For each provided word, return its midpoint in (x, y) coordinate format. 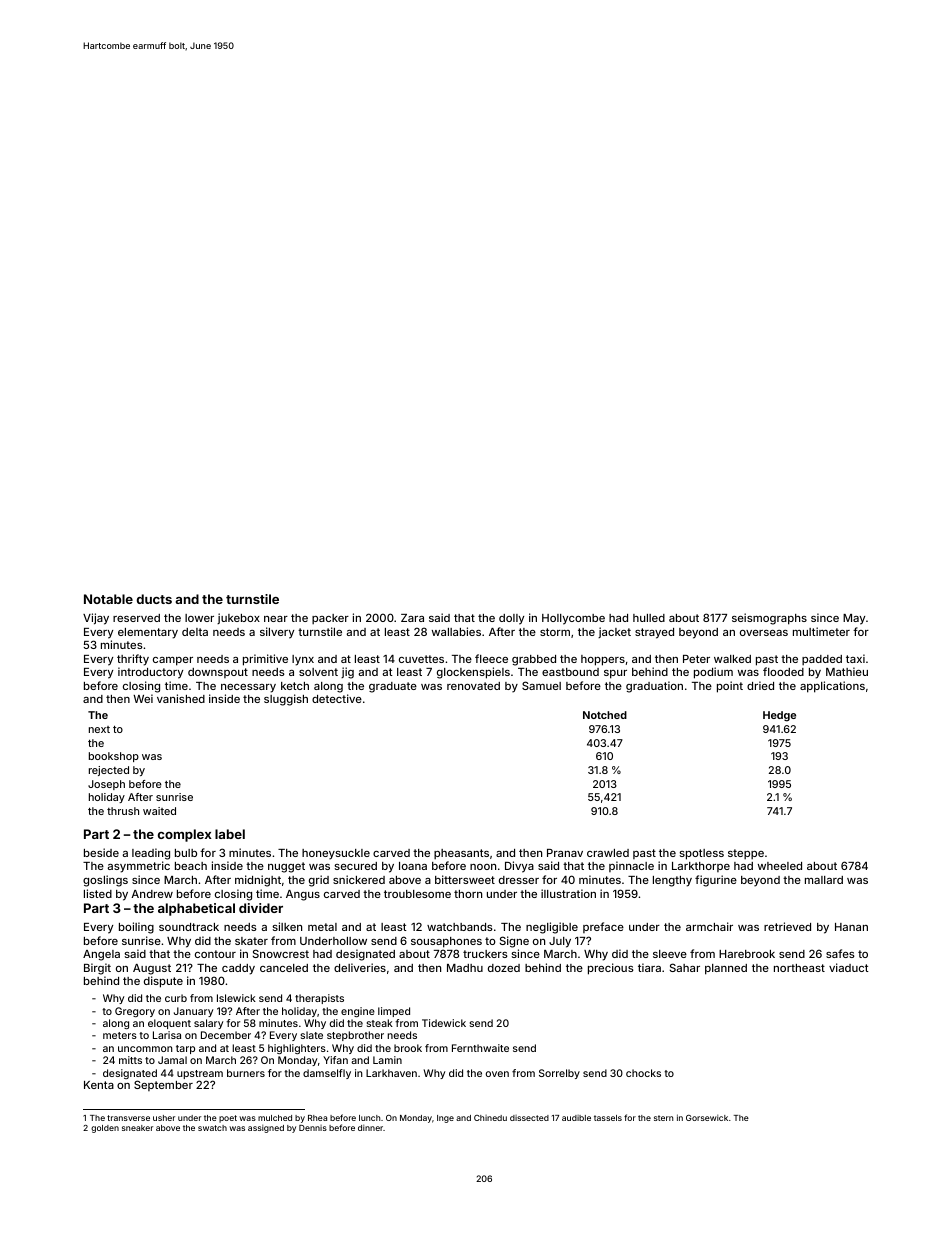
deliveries (360, 967)
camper (173, 661)
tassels (608, 1118)
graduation (654, 687)
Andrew (152, 894)
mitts (130, 1060)
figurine (716, 881)
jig (347, 673)
